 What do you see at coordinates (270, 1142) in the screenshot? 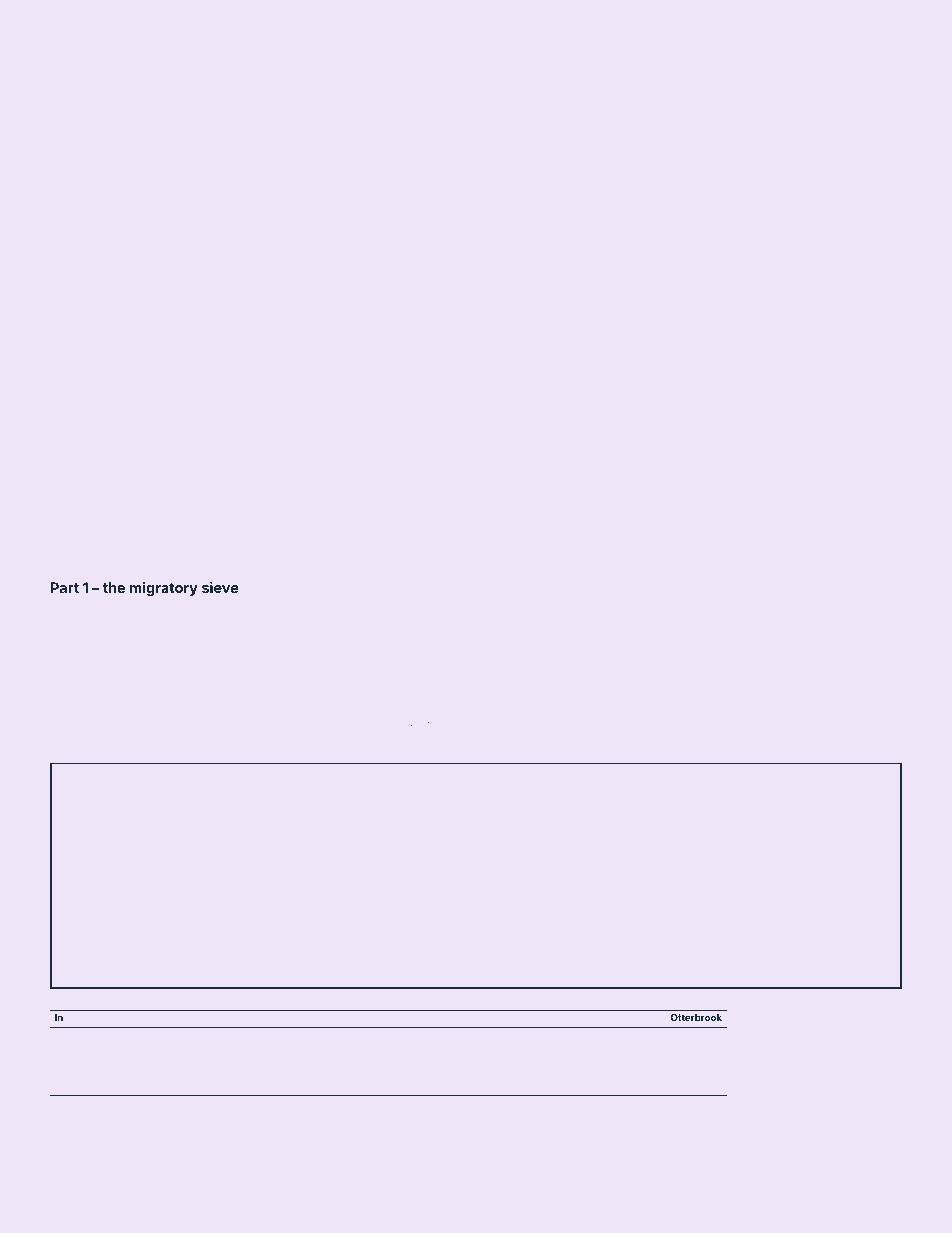
I see `segment` at bounding box center [270, 1142].
